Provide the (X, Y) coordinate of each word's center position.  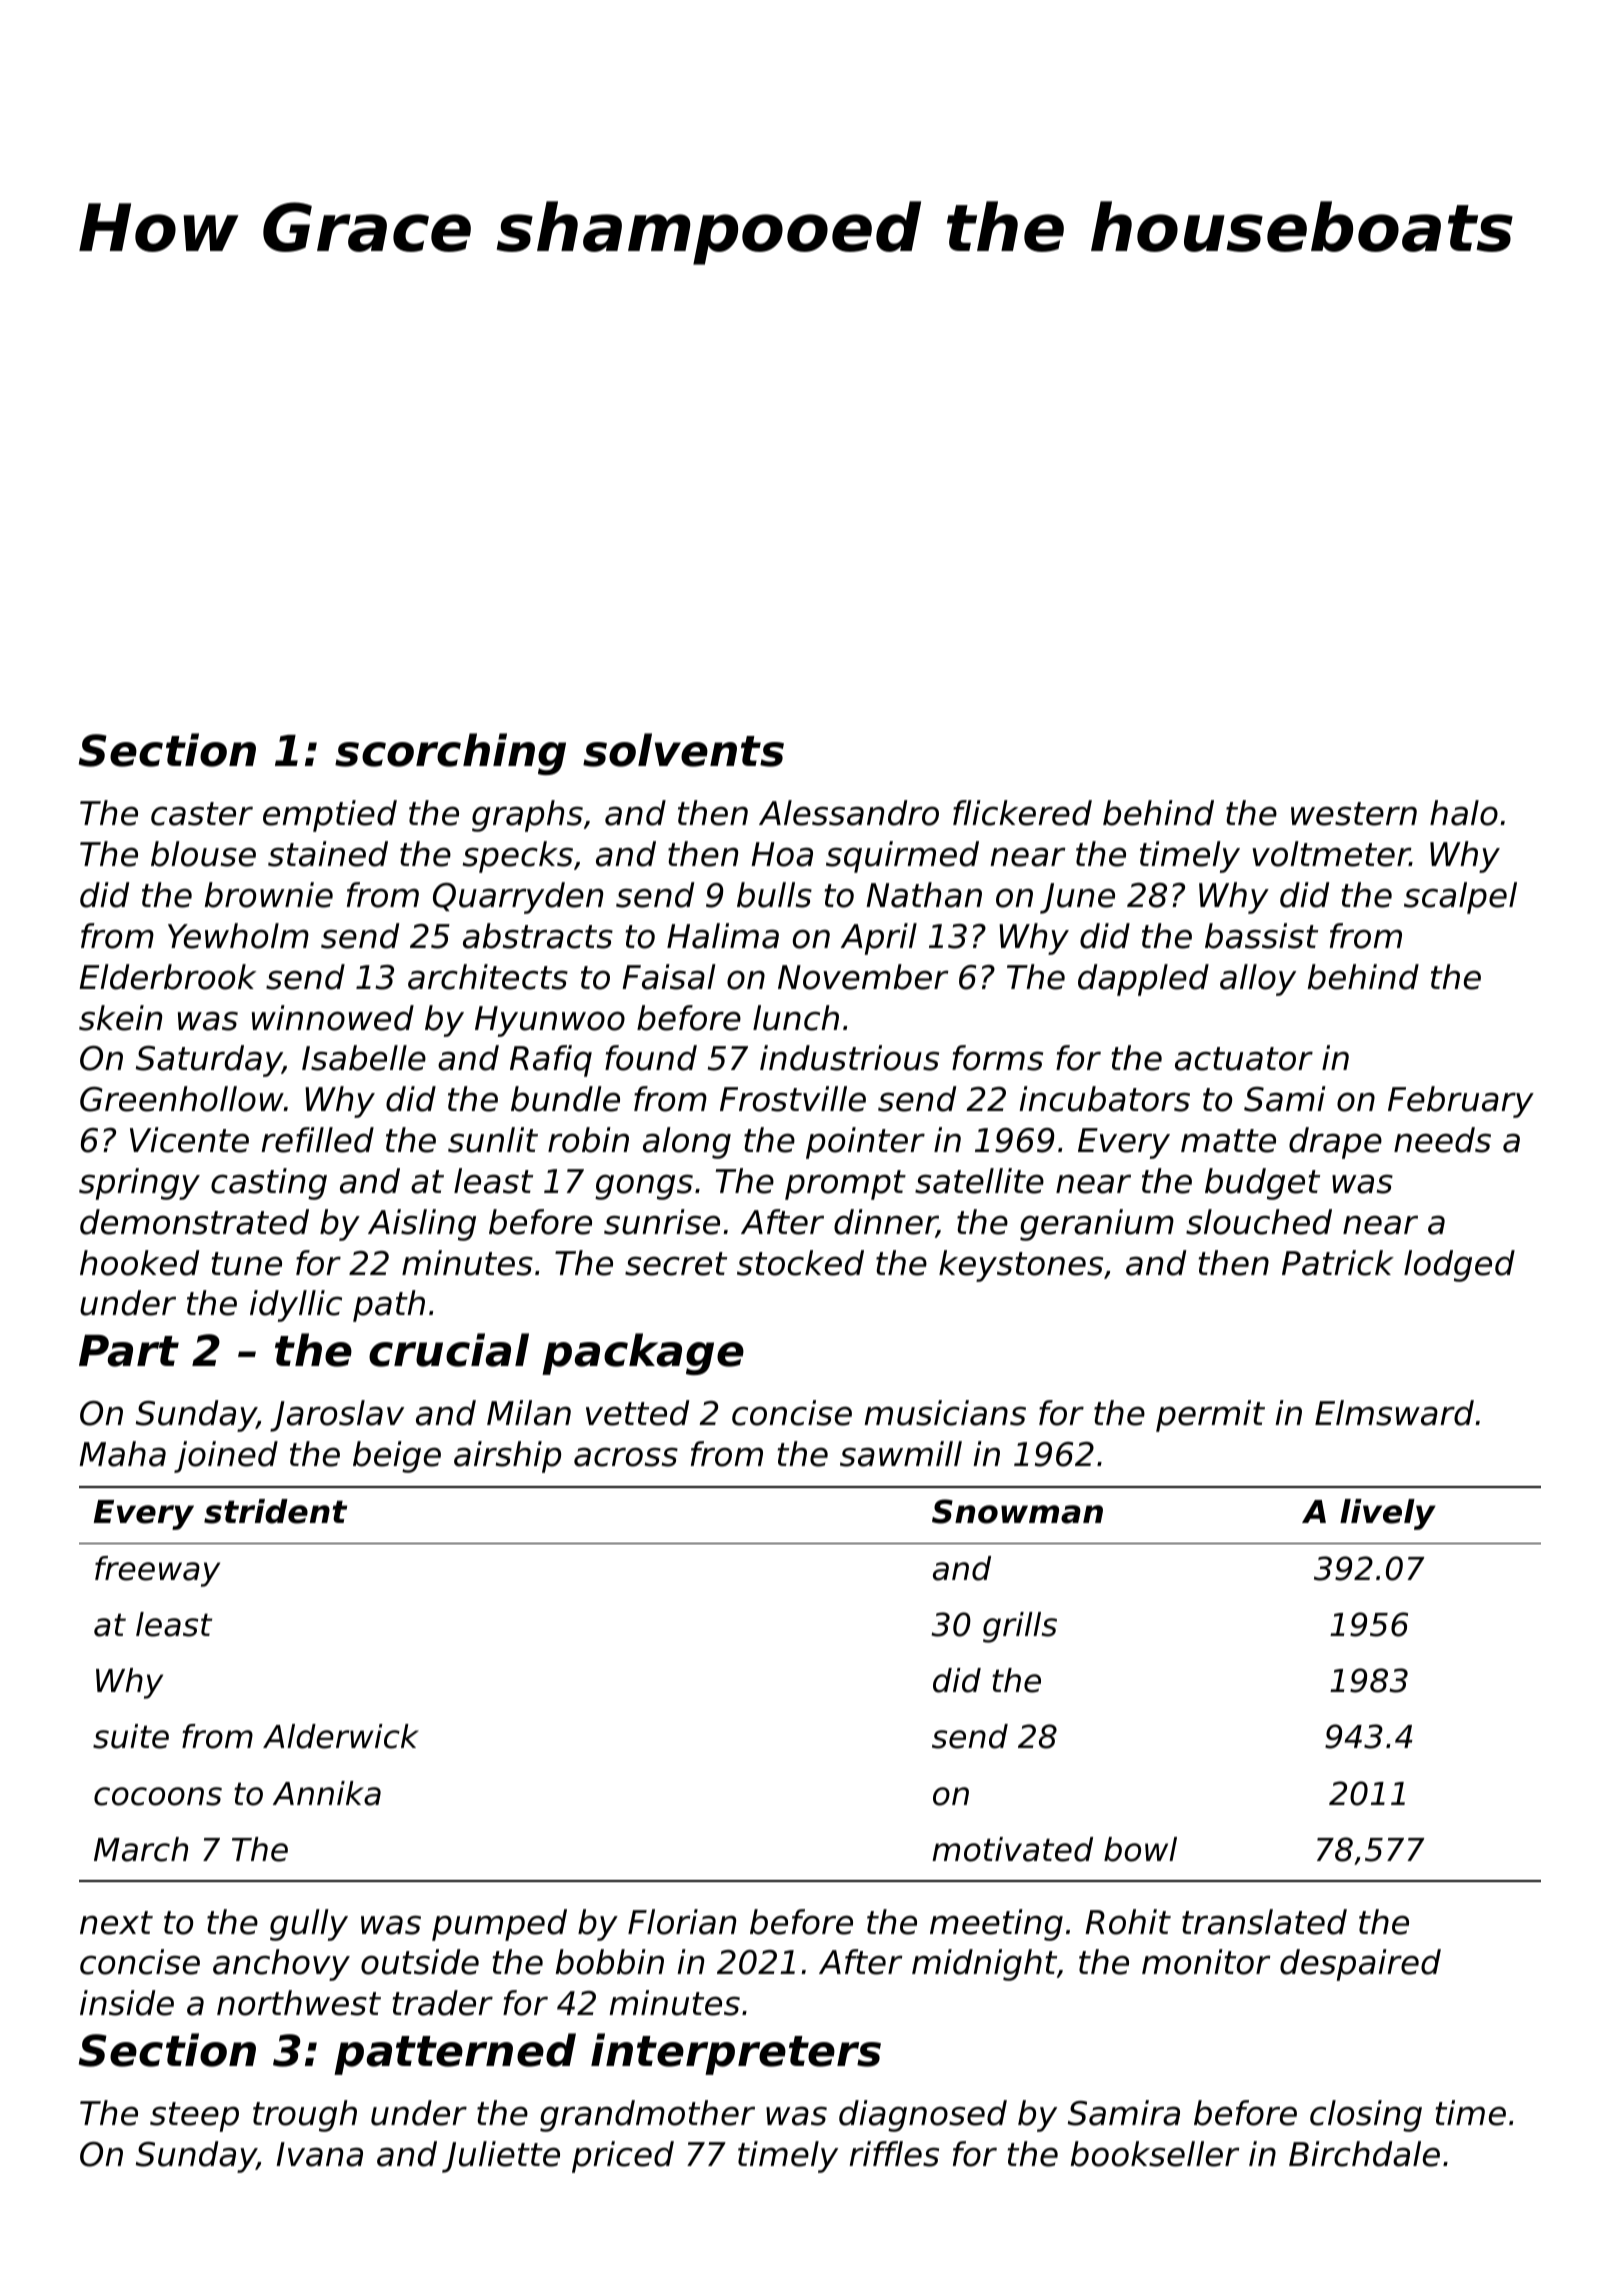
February (1461, 1102)
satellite (979, 1181)
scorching (450, 754)
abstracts (538, 936)
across (626, 1457)
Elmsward (1394, 1413)
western (1354, 814)
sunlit (493, 1140)
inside (127, 2003)
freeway (157, 1571)
